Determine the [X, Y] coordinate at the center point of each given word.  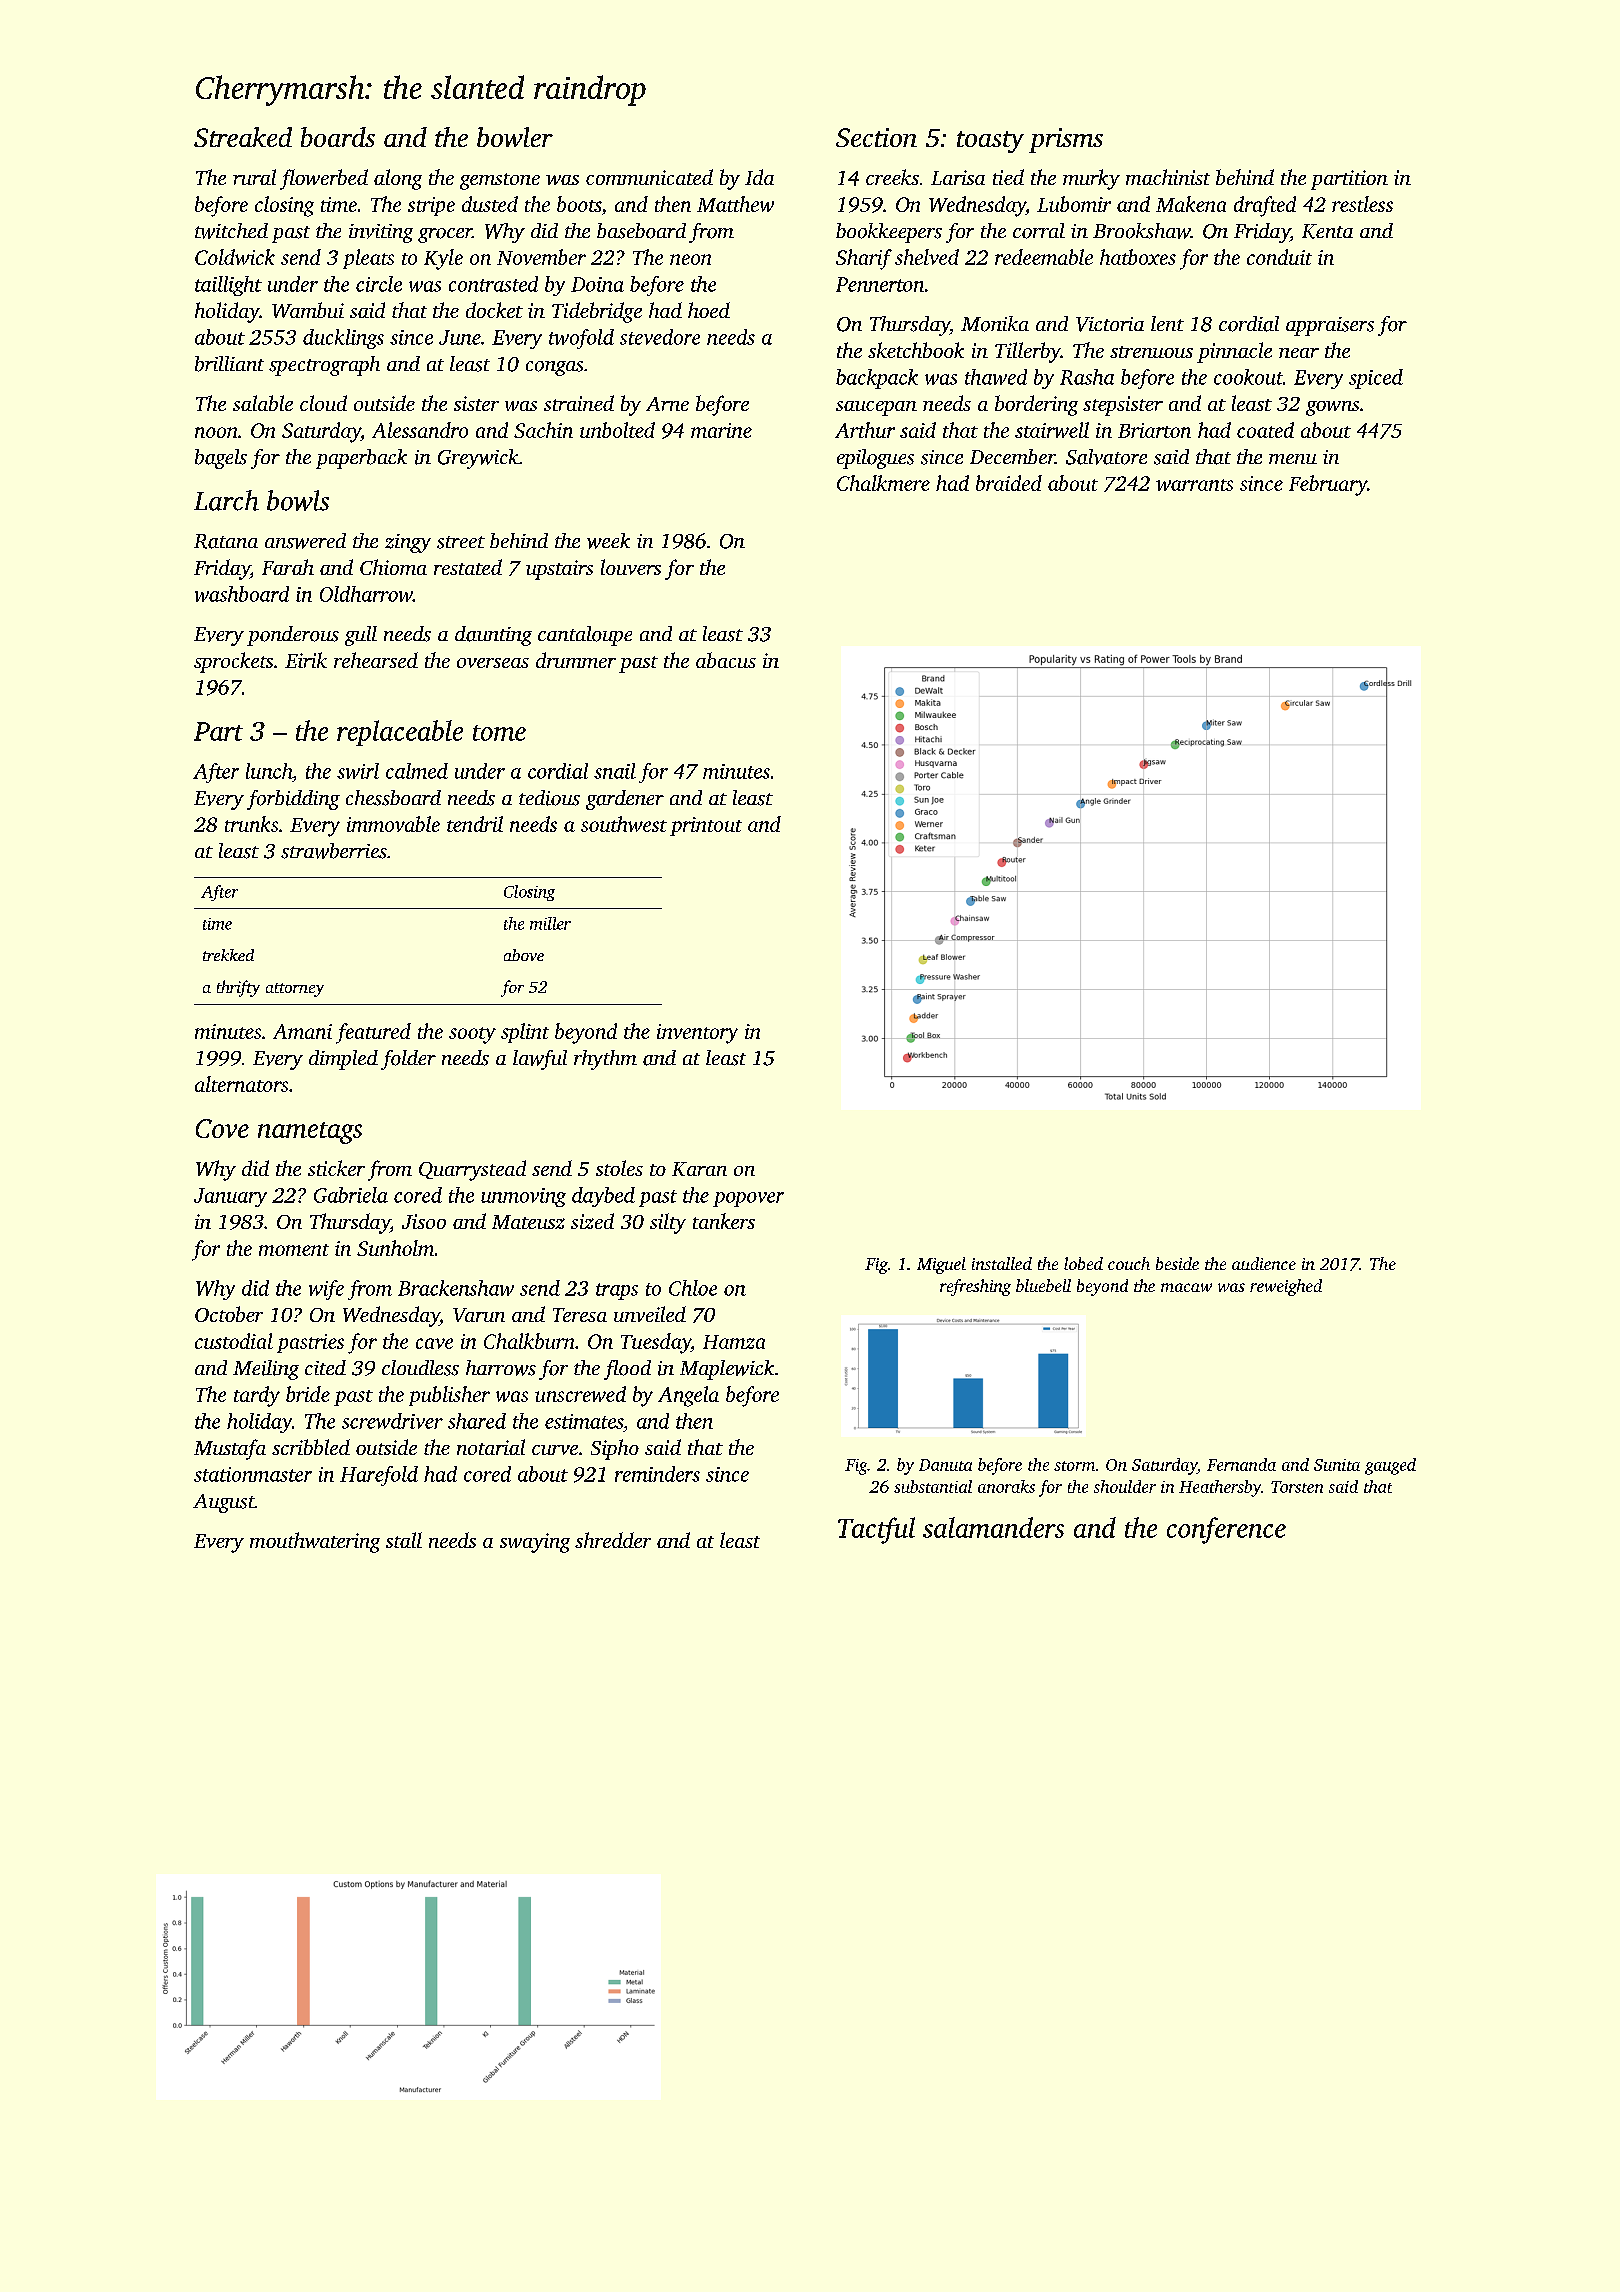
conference [1226, 1530]
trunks [251, 824]
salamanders [993, 1527]
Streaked [243, 137]
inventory [697, 1034]
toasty [990, 142]
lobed [1083, 1263]
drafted [1265, 206]
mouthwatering [315, 1542]
